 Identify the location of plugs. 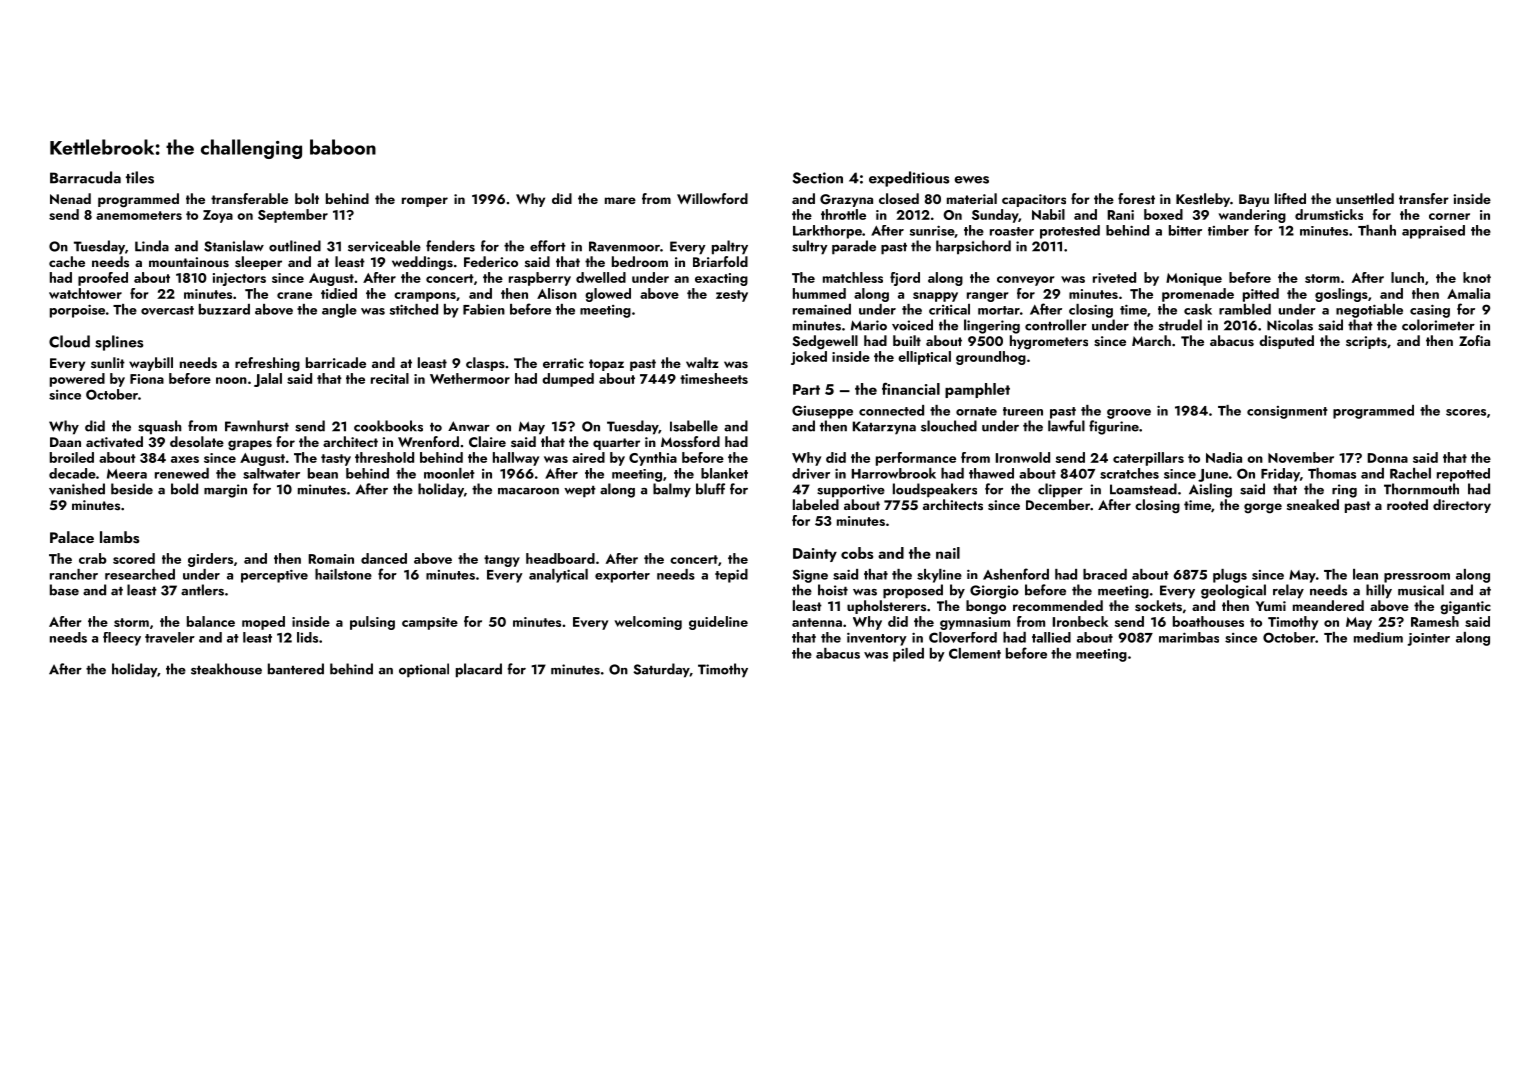
(1230, 576).
